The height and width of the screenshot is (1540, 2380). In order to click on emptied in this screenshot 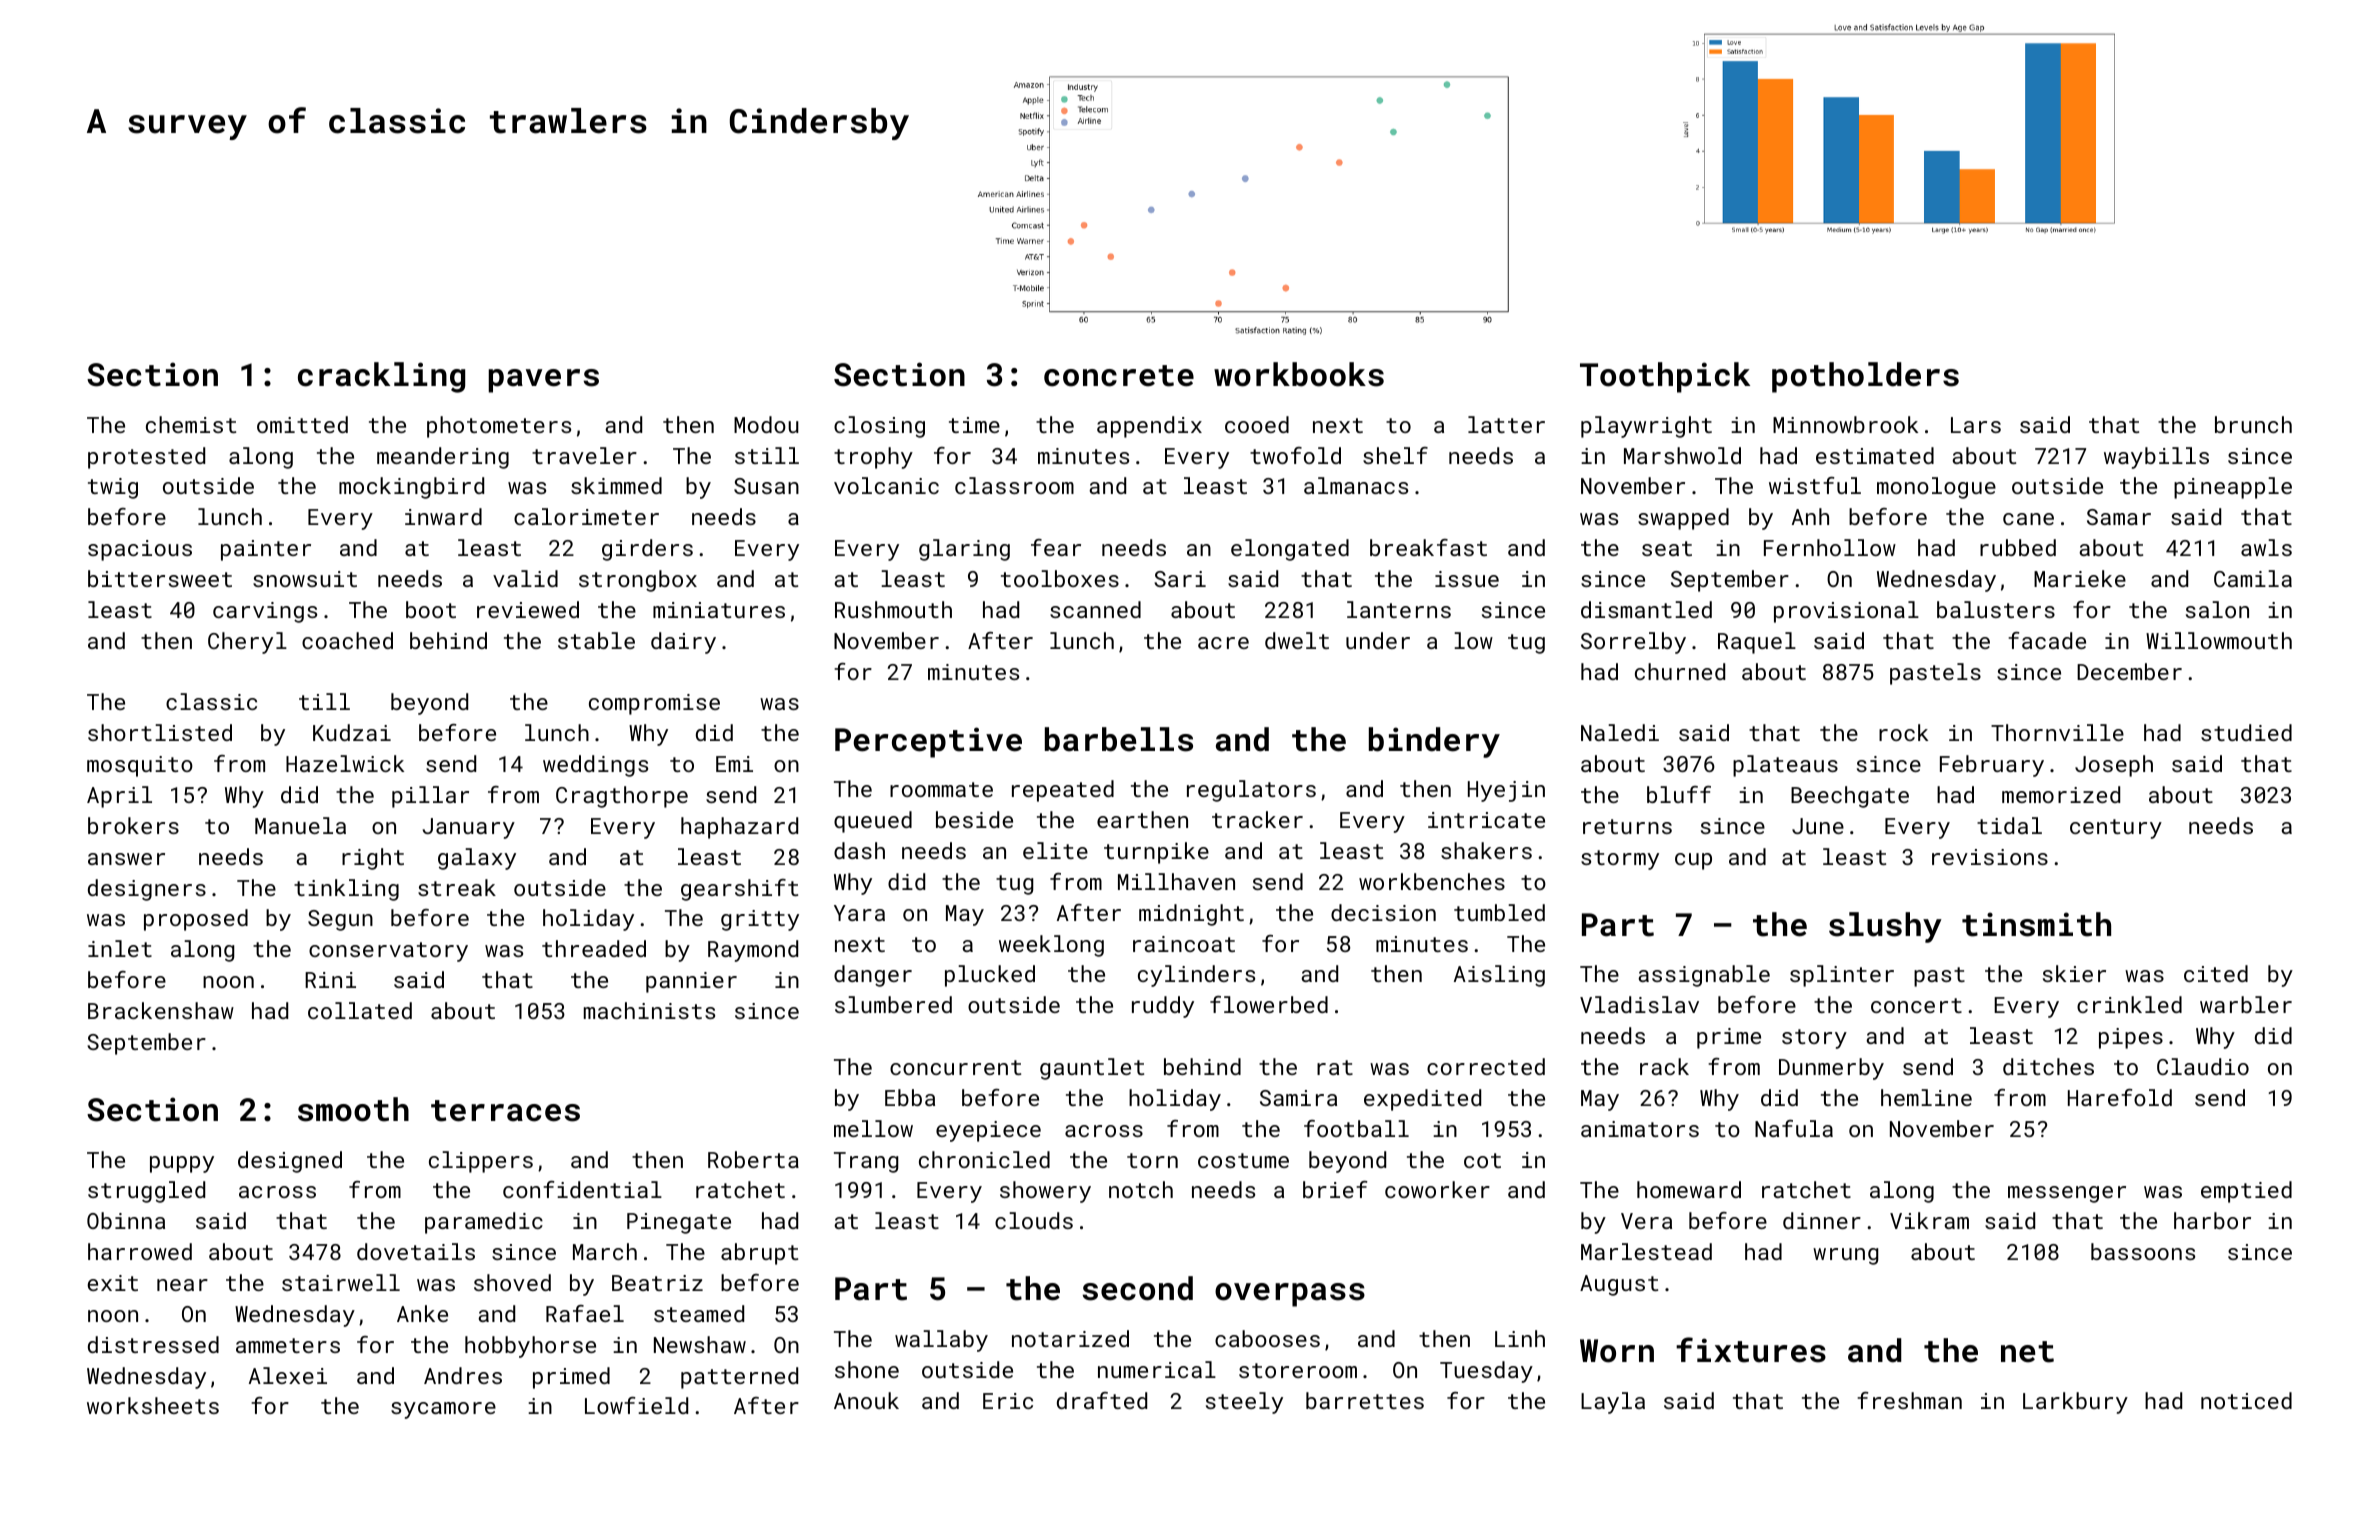, I will do `click(2246, 1192)`.
